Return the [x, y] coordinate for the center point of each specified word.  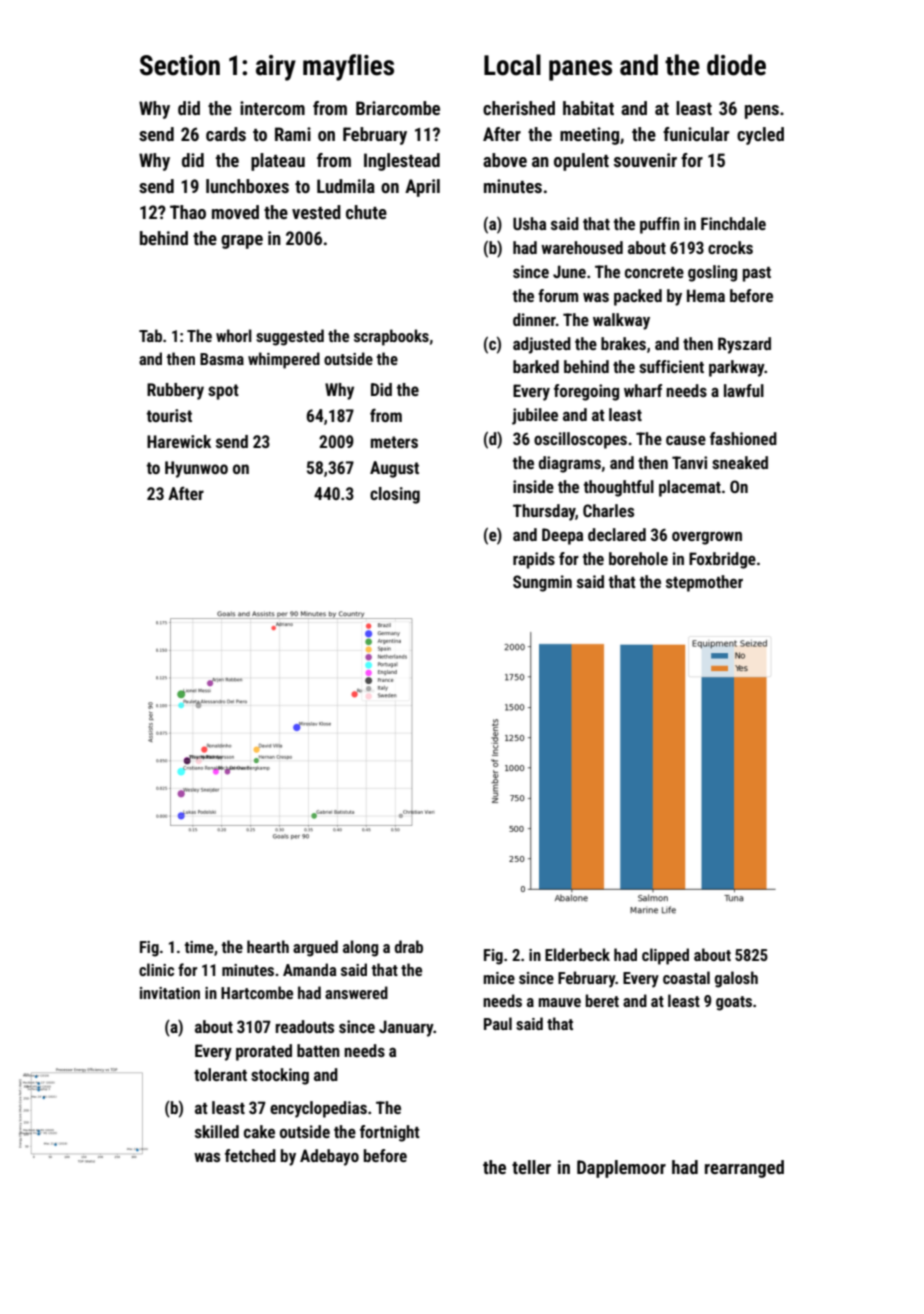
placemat [690, 488]
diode [736, 65]
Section [180, 65]
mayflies [348, 67]
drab [409, 946]
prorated [264, 1052]
